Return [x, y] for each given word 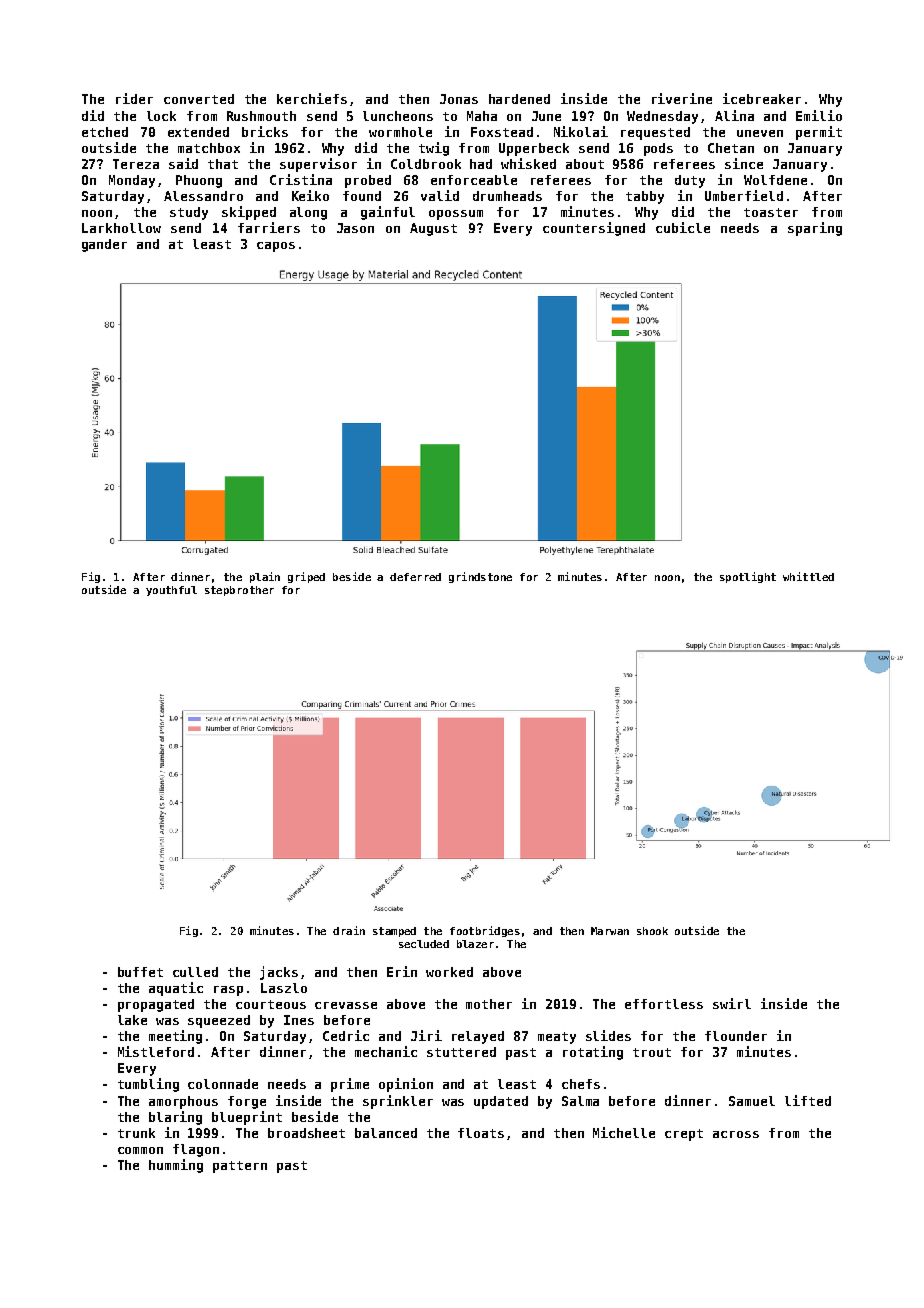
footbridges [485, 931]
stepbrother [239, 591]
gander [104, 245]
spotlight [748, 577]
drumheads [507, 196]
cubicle [683, 227]
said [183, 163]
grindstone [480, 577]
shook [652, 931]
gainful [388, 213]
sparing [815, 229]
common [140, 1150]
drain [349, 930]
